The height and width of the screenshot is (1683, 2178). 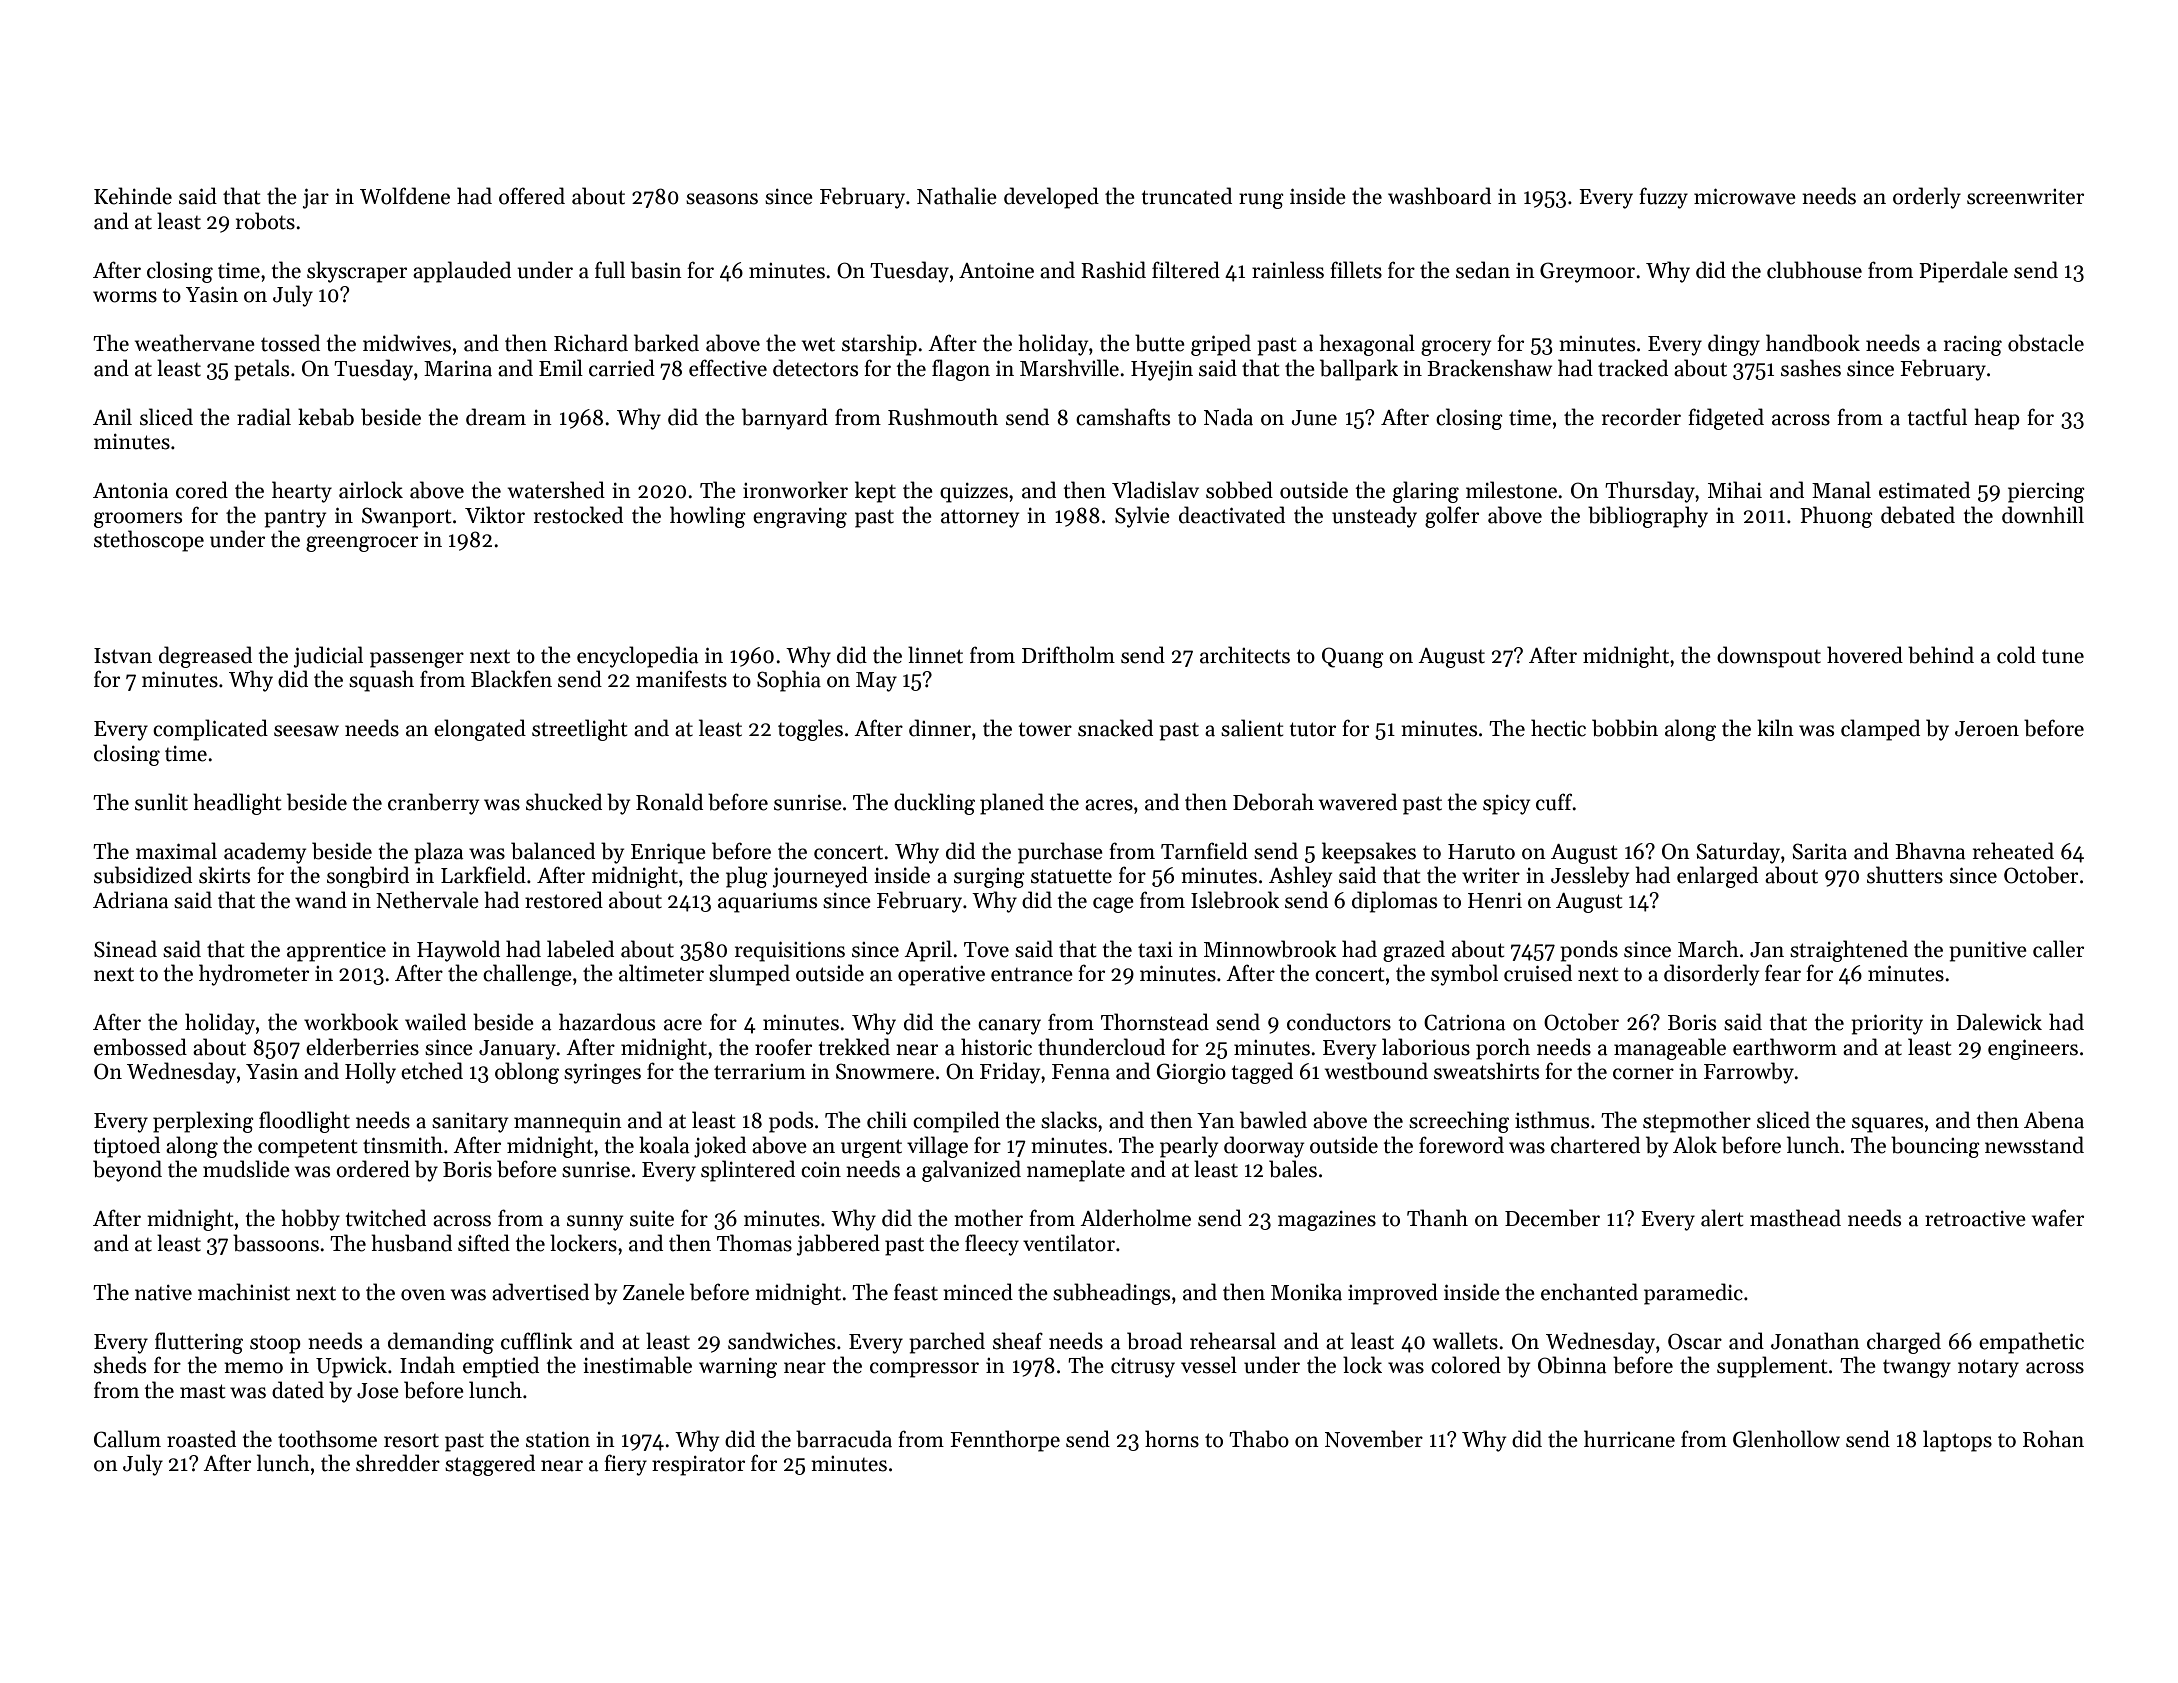 What do you see at coordinates (1775, 727) in the screenshot?
I see `kiln` at bounding box center [1775, 727].
